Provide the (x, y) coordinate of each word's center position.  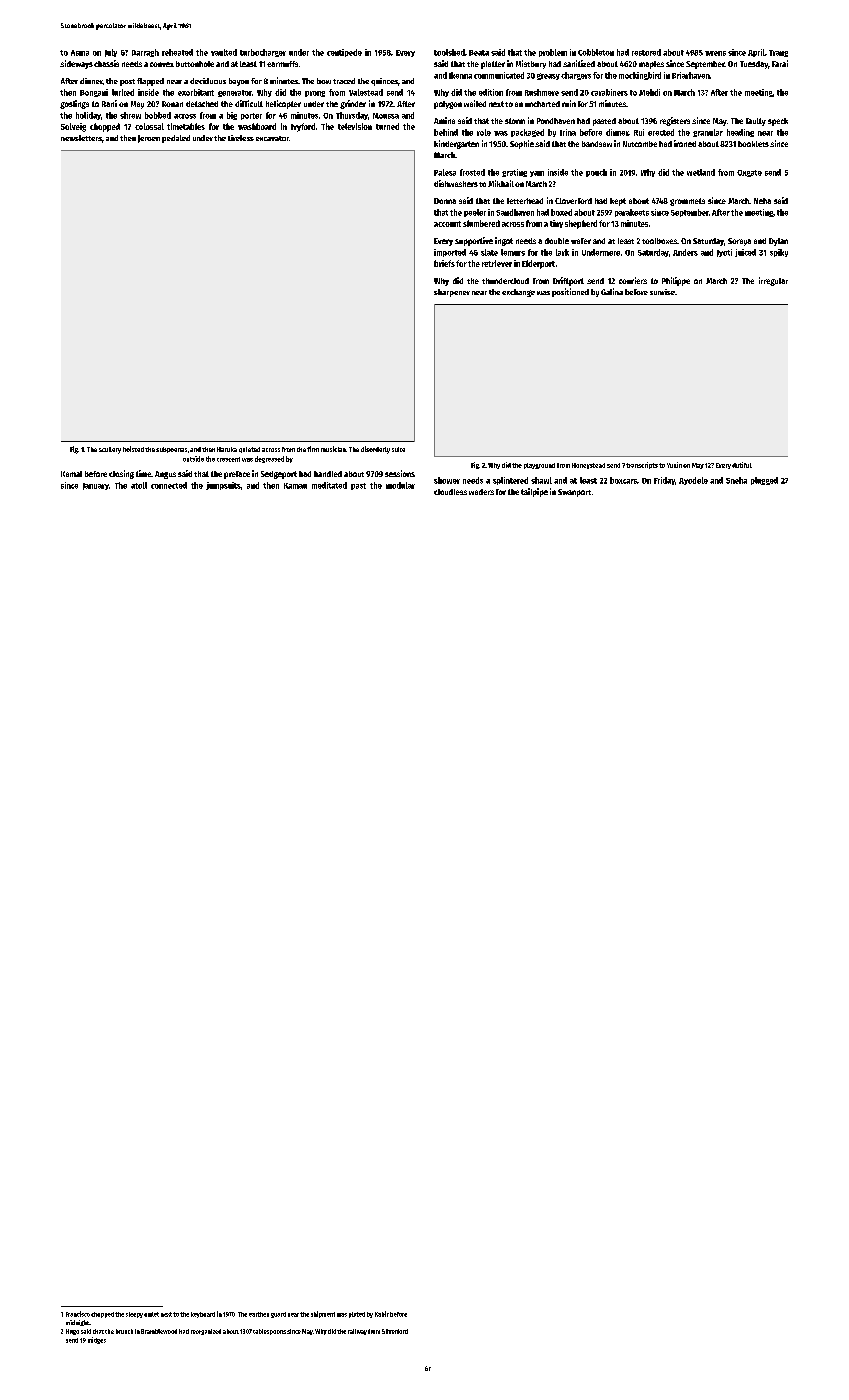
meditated (329, 485)
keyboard (203, 1315)
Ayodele (693, 481)
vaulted (224, 52)
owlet (151, 1314)
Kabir (382, 1314)
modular (400, 485)
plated (357, 1315)
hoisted (133, 449)
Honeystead (588, 466)
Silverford (395, 1331)
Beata (479, 53)
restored (646, 52)
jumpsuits (223, 486)
